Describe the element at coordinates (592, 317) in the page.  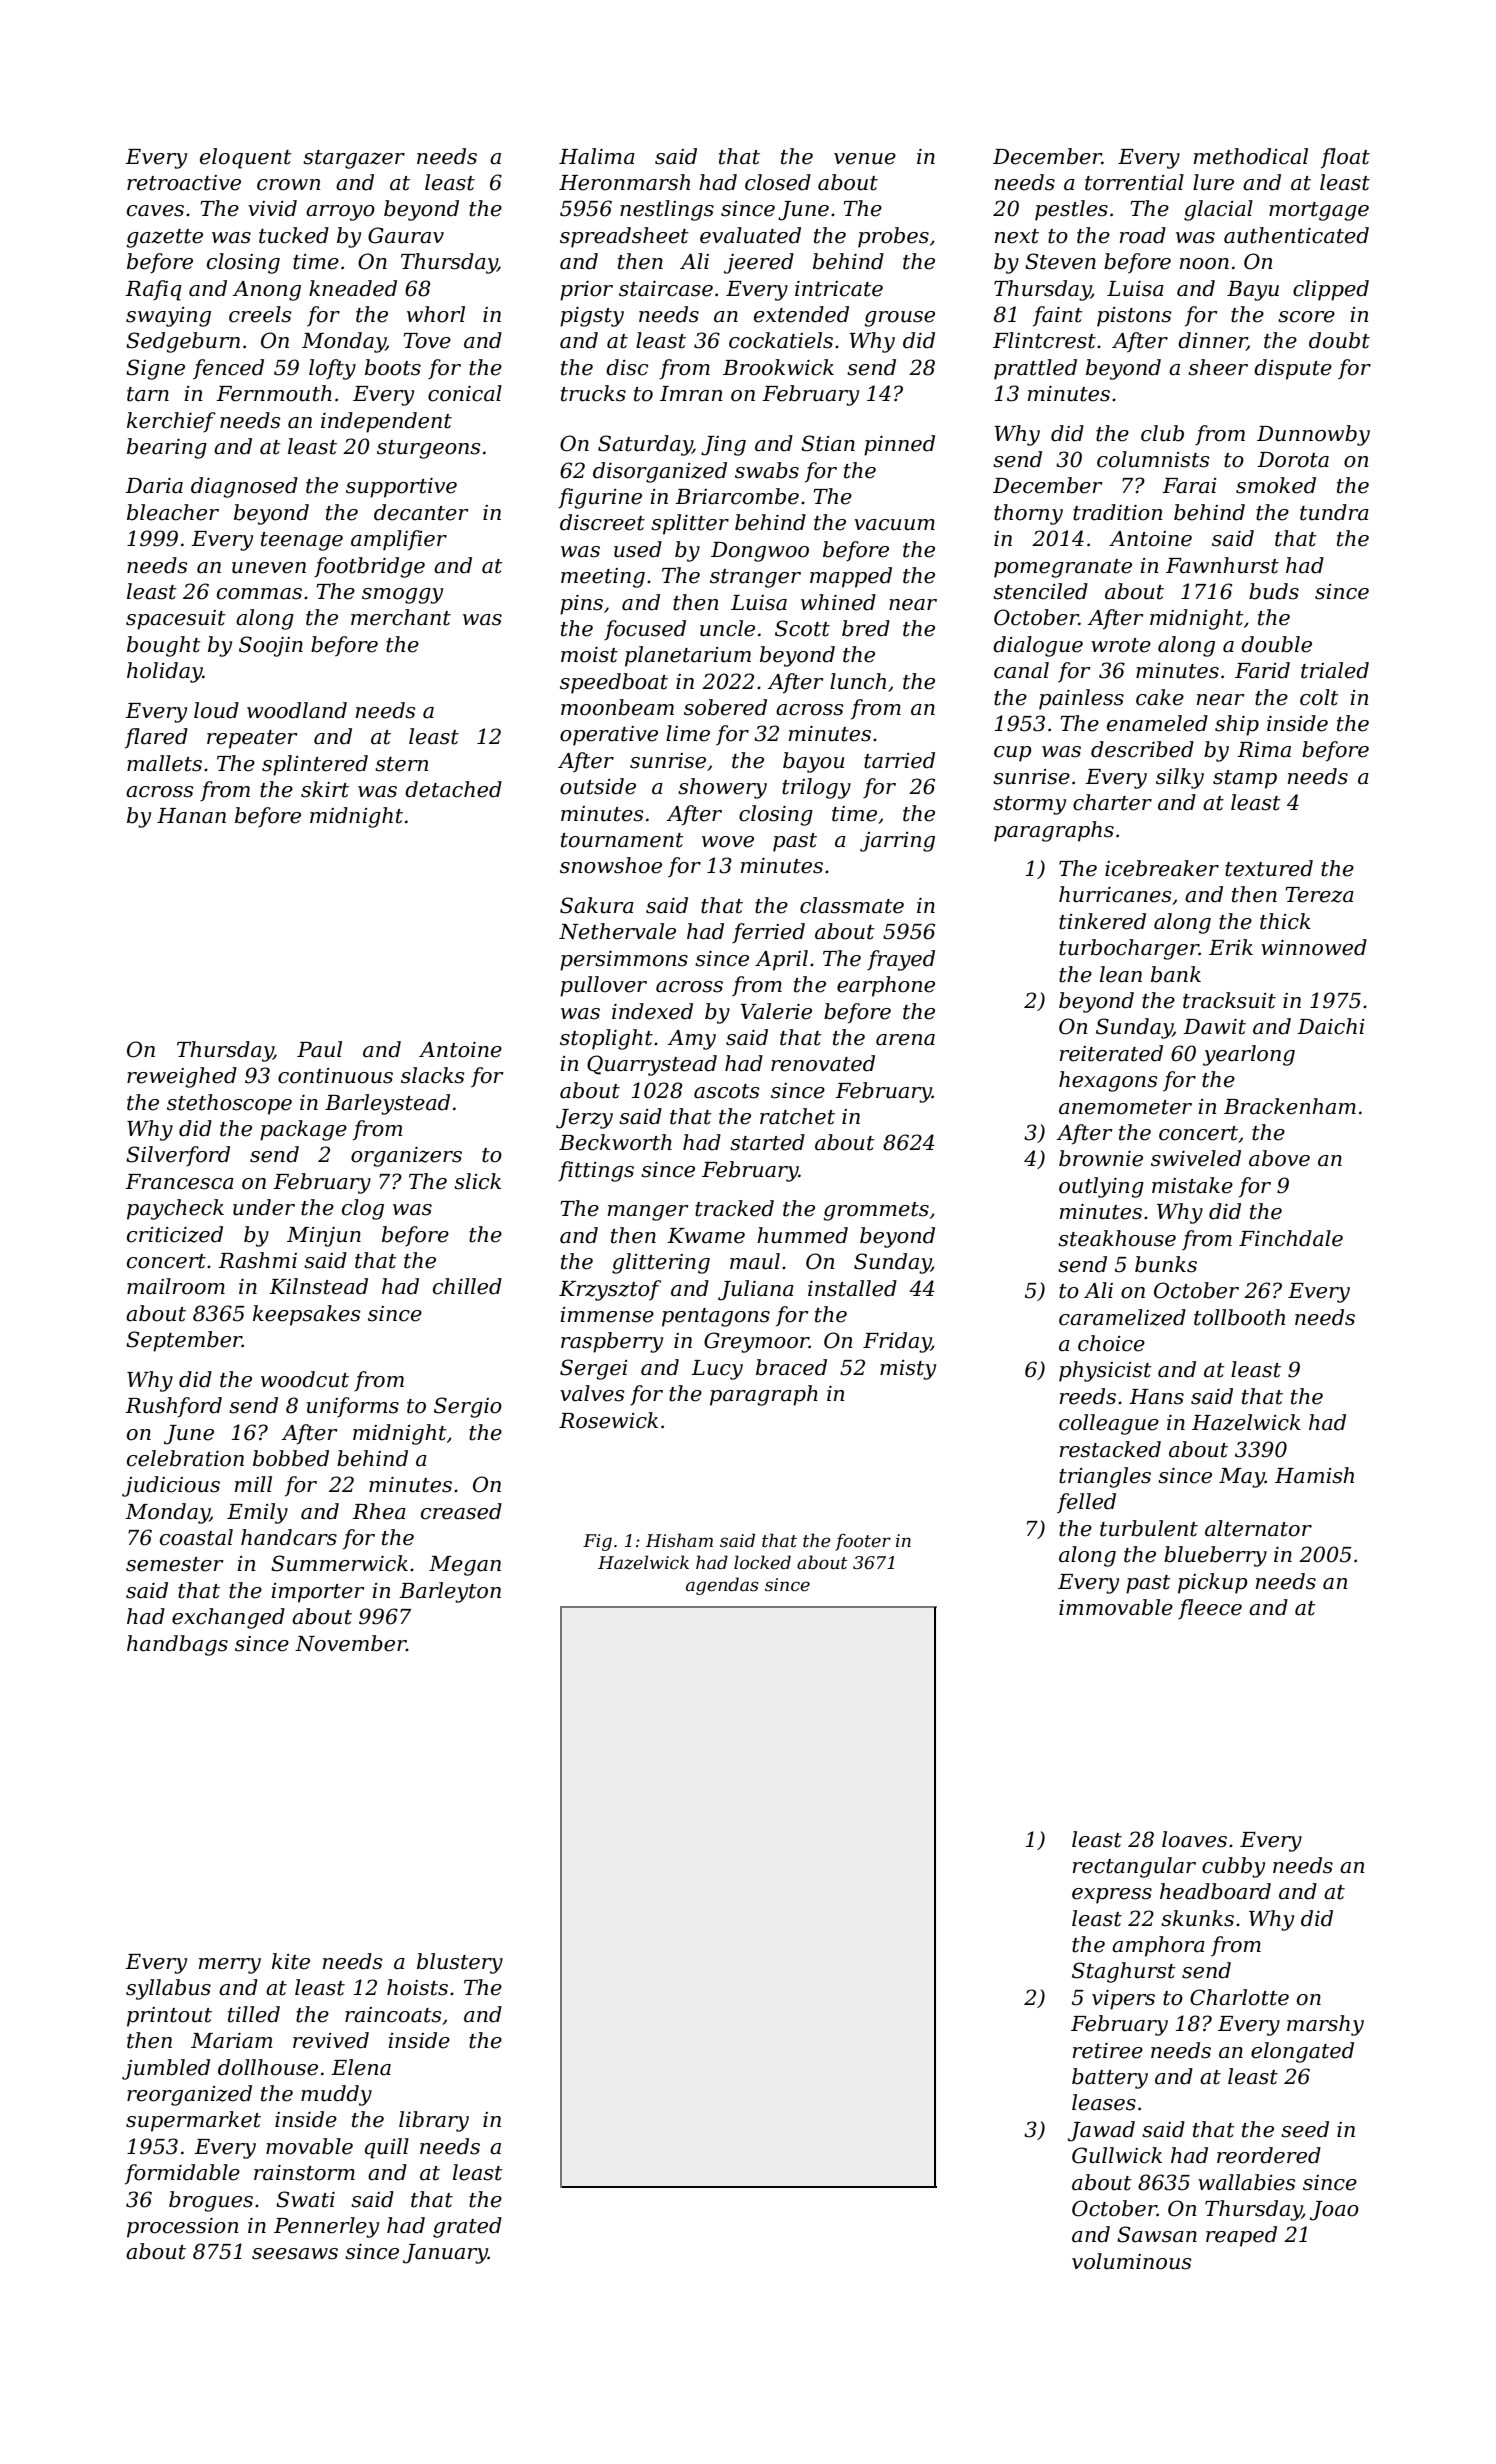
I see `pigsty` at that location.
